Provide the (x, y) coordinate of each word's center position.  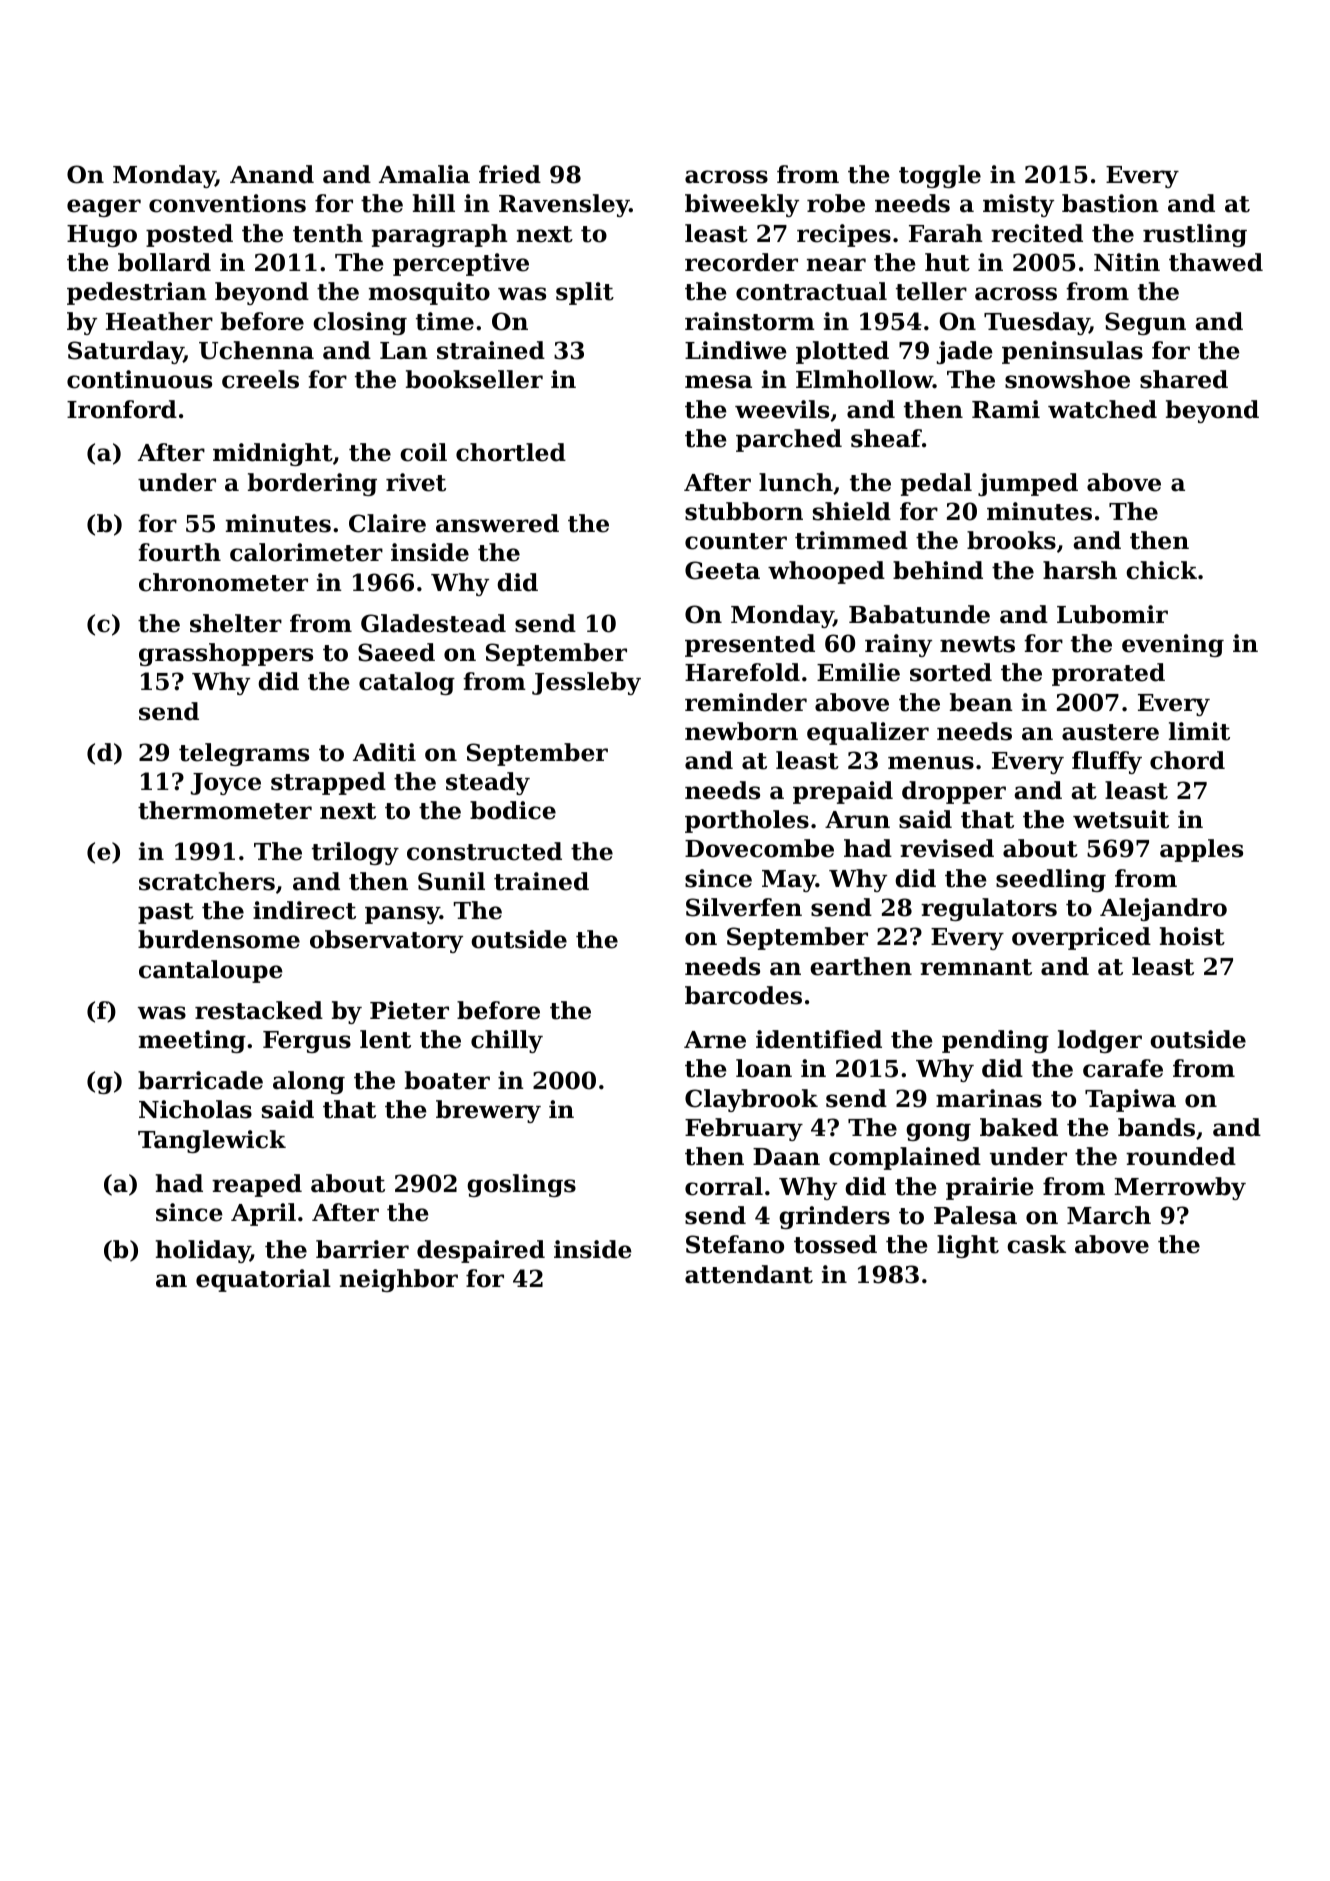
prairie (990, 1188)
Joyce (226, 784)
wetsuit (1121, 819)
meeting (192, 1041)
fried (510, 174)
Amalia (424, 174)
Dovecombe (759, 848)
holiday (203, 1251)
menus (931, 763)
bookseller (474, 379)
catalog (407, 683)
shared (1184, 379)
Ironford (122, 409)
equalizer (868, 733)
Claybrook (751, 1100)
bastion (1110, 203)
